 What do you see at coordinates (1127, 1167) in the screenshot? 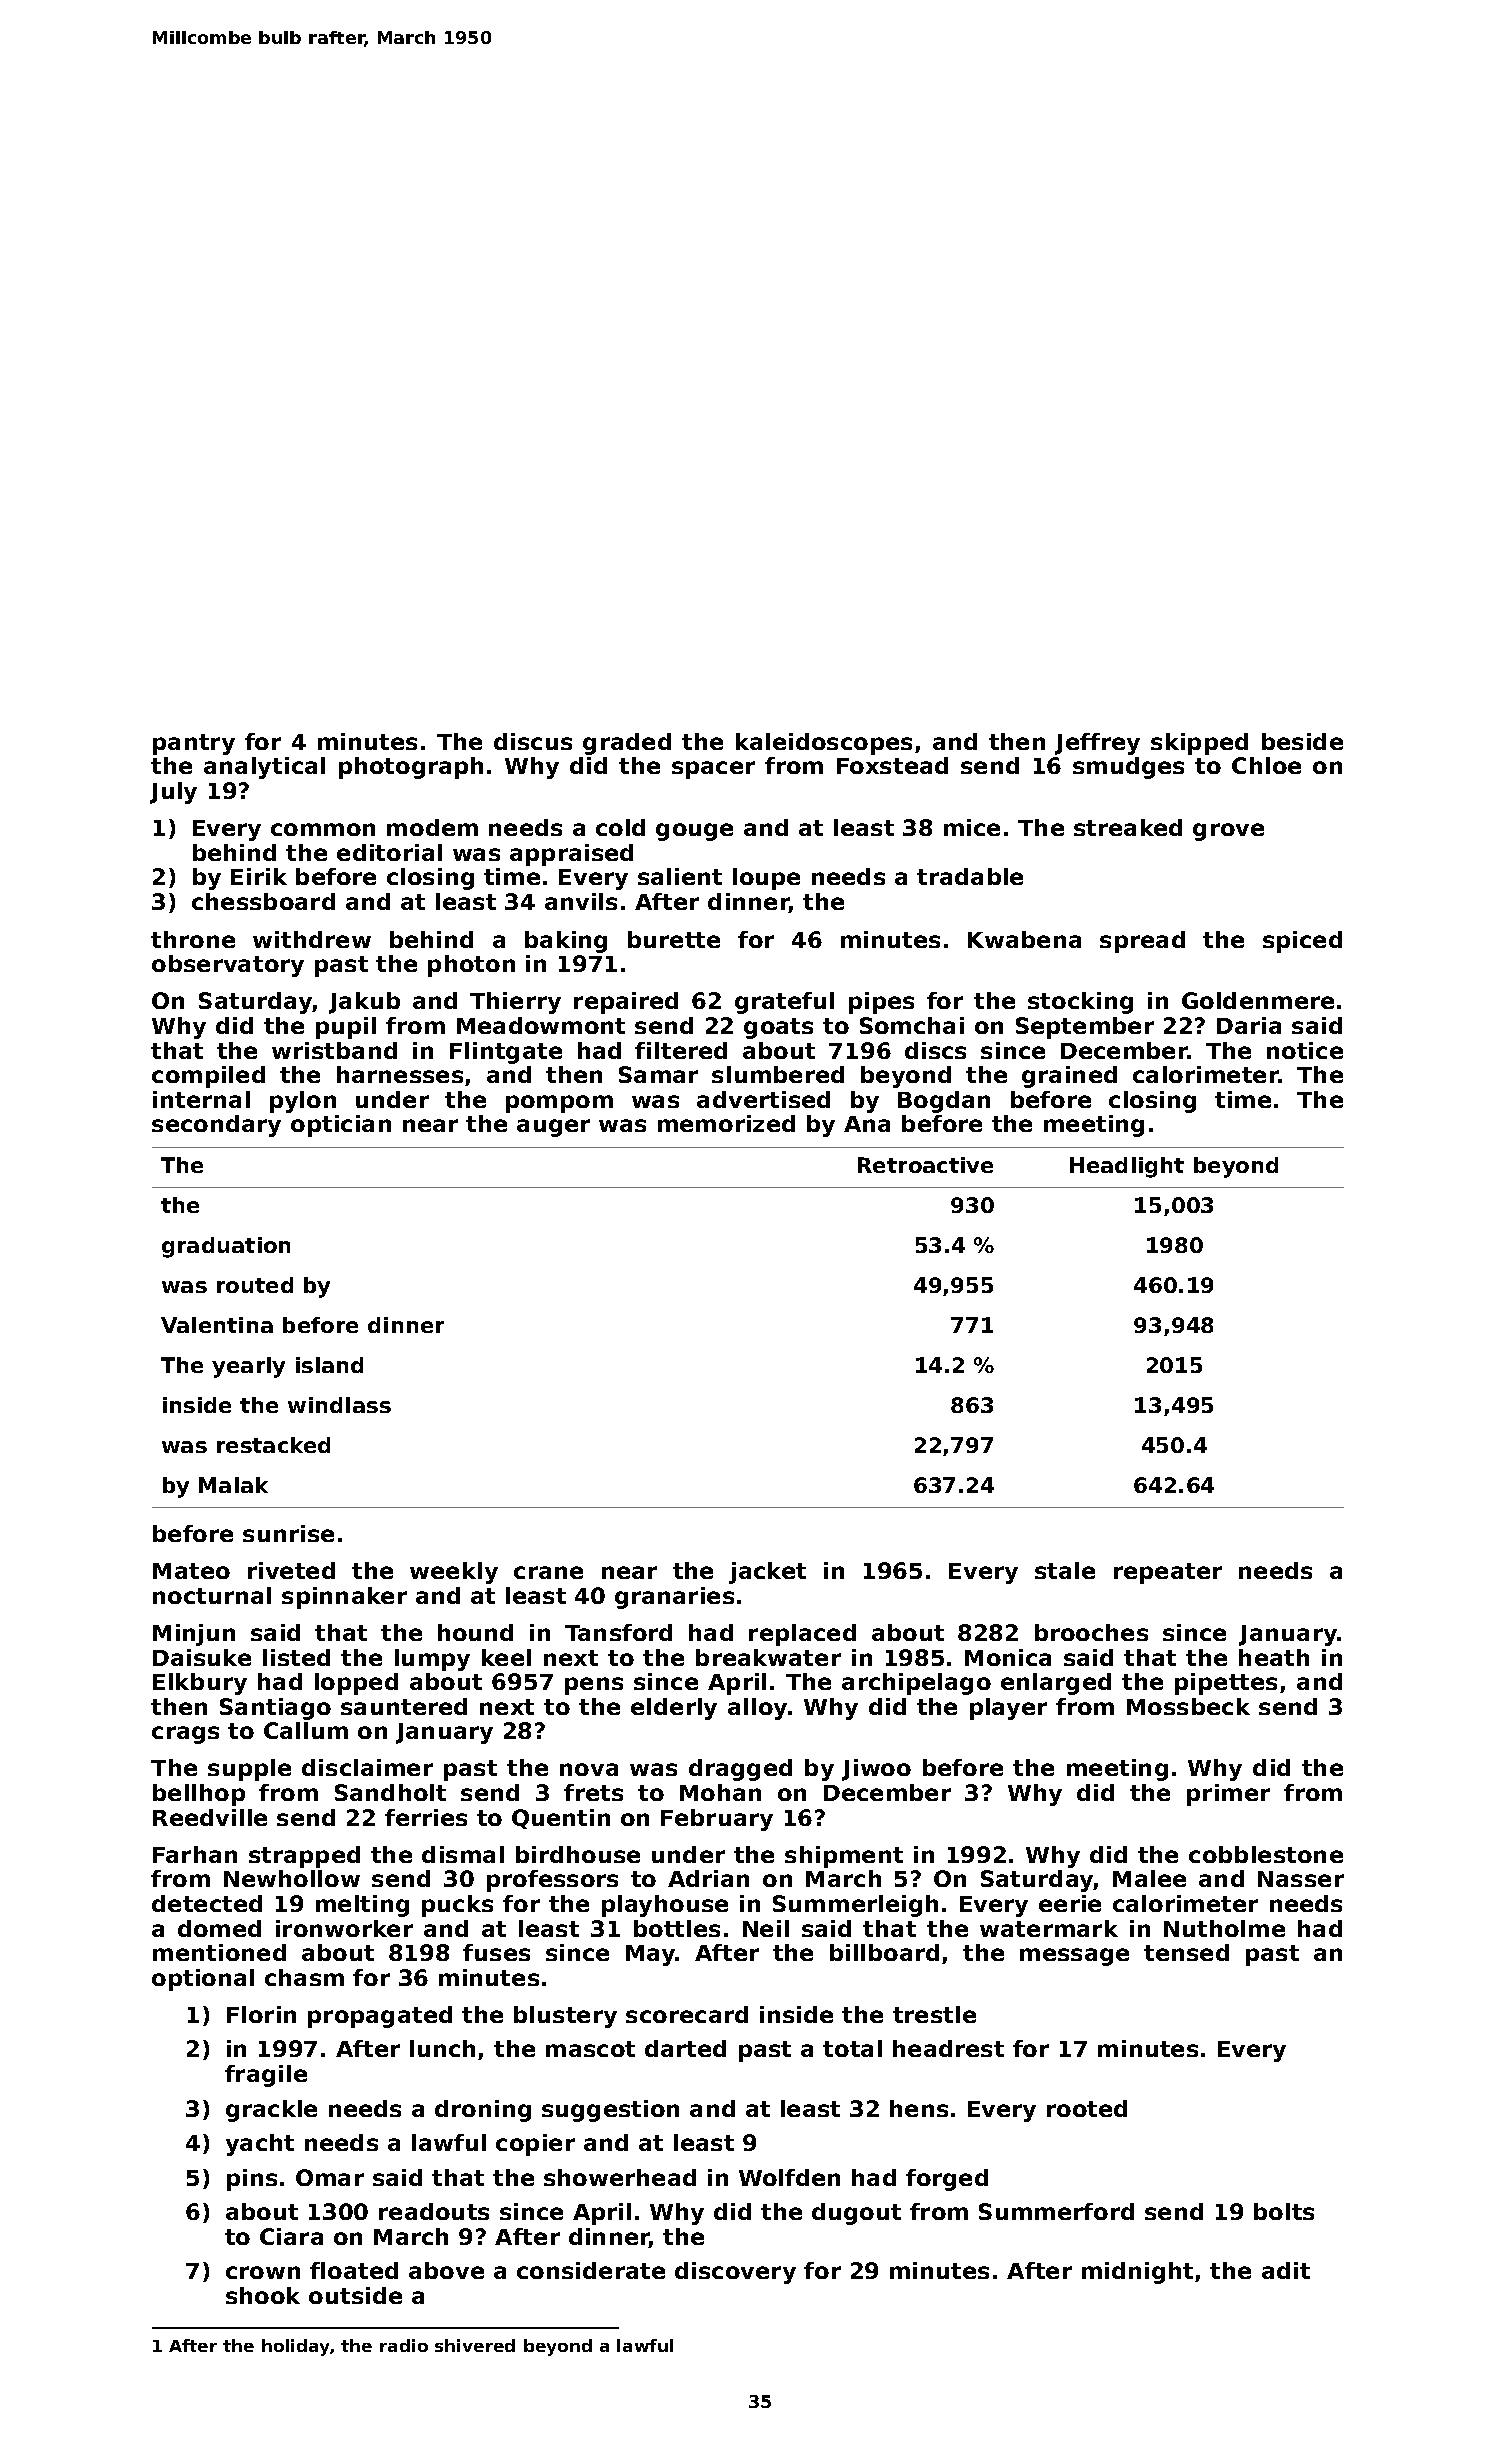
I see `Headlight` at bounding box center [1127, 1167].
